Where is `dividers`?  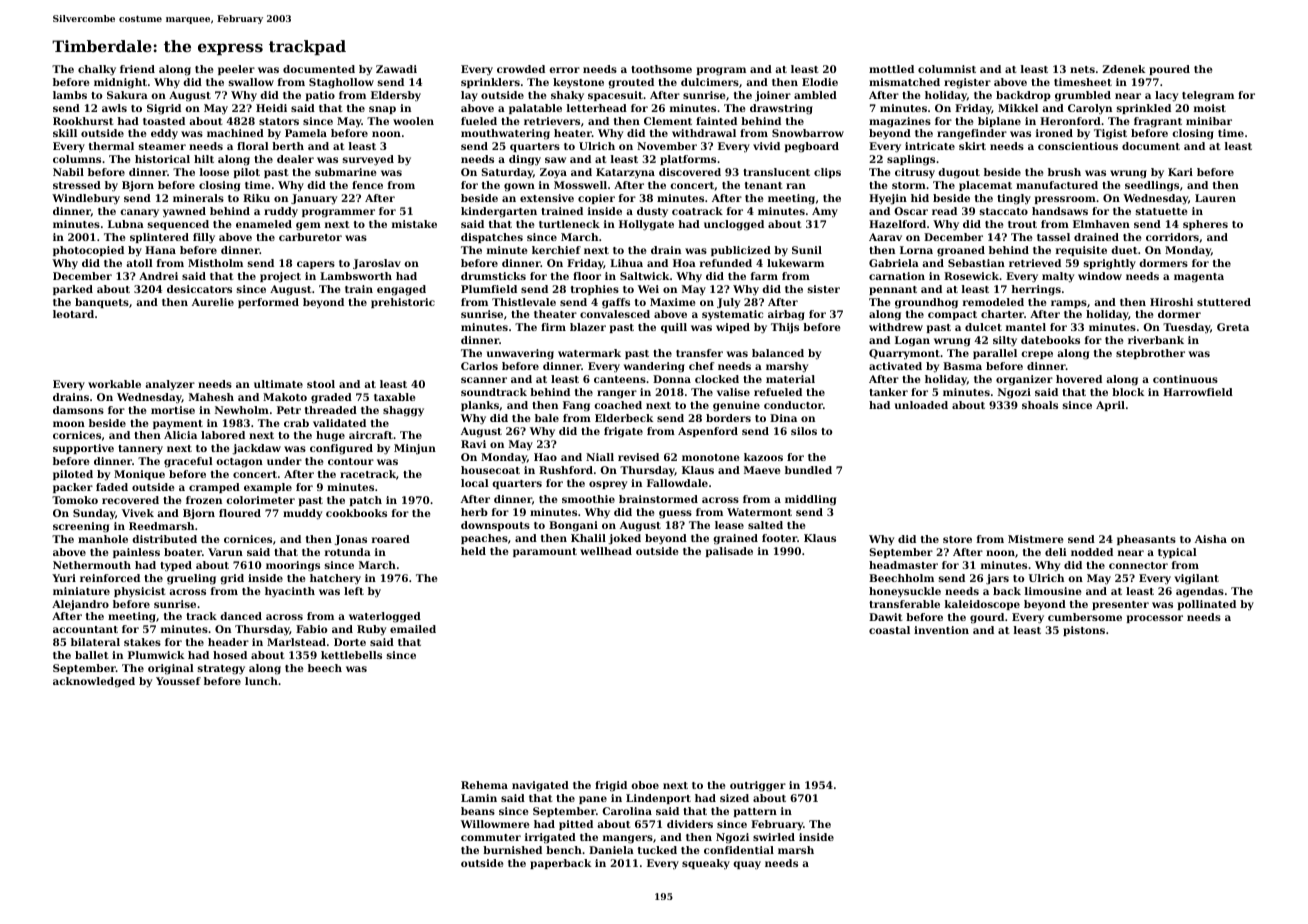 dividers is located at coordinates (690, 824).
